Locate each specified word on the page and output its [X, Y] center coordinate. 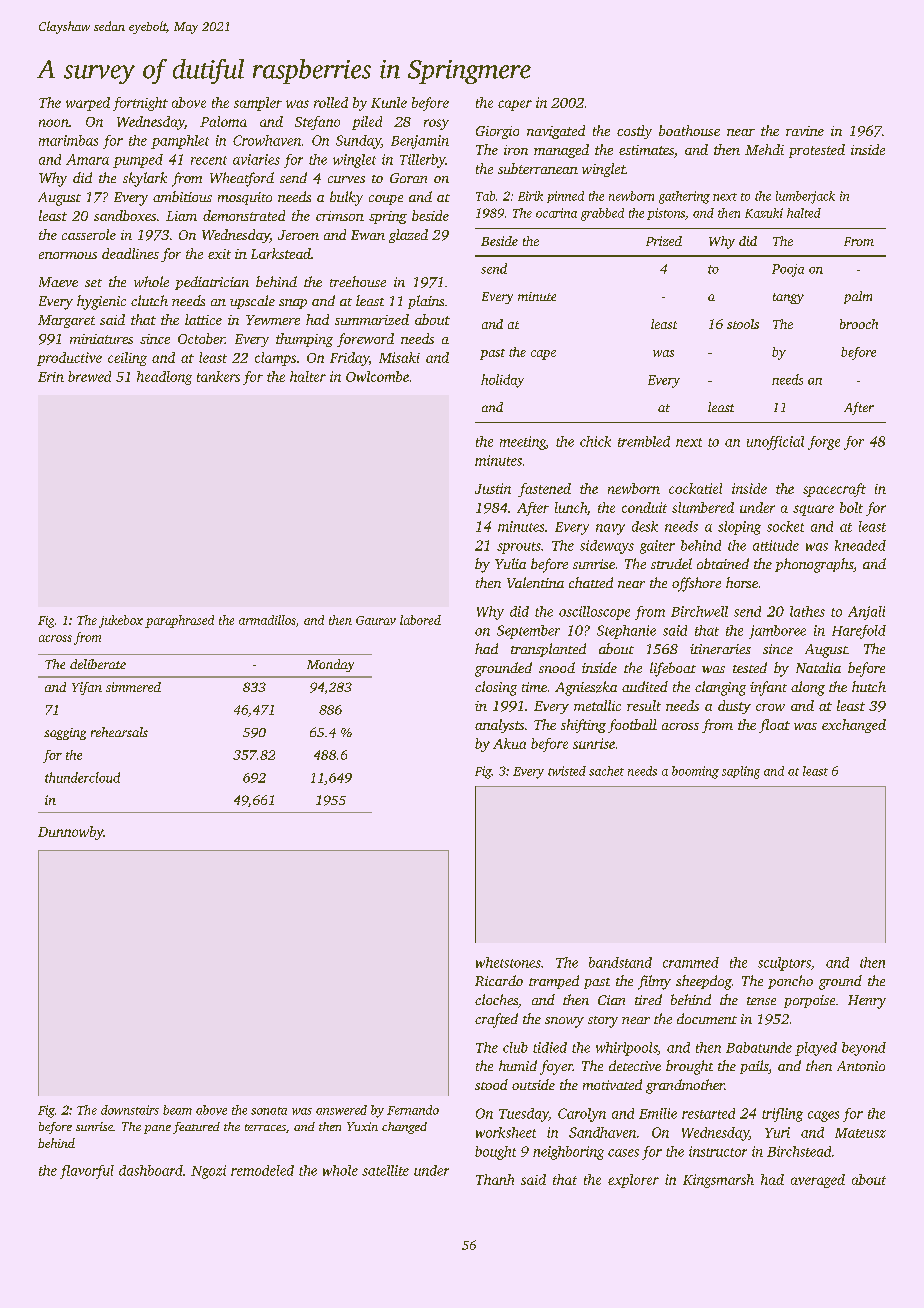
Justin [493, 488]
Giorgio [497, 132]
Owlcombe [377, 376]
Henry [867, 1002]
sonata [269, 1111]
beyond [864, 1049]
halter [308, 376]
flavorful [87, 1172]
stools [743, 324]
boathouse [689, 130]
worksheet [506, 1132]
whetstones [508, 962]
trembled [644, 441]
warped [88, 104]
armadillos [267, 620]
